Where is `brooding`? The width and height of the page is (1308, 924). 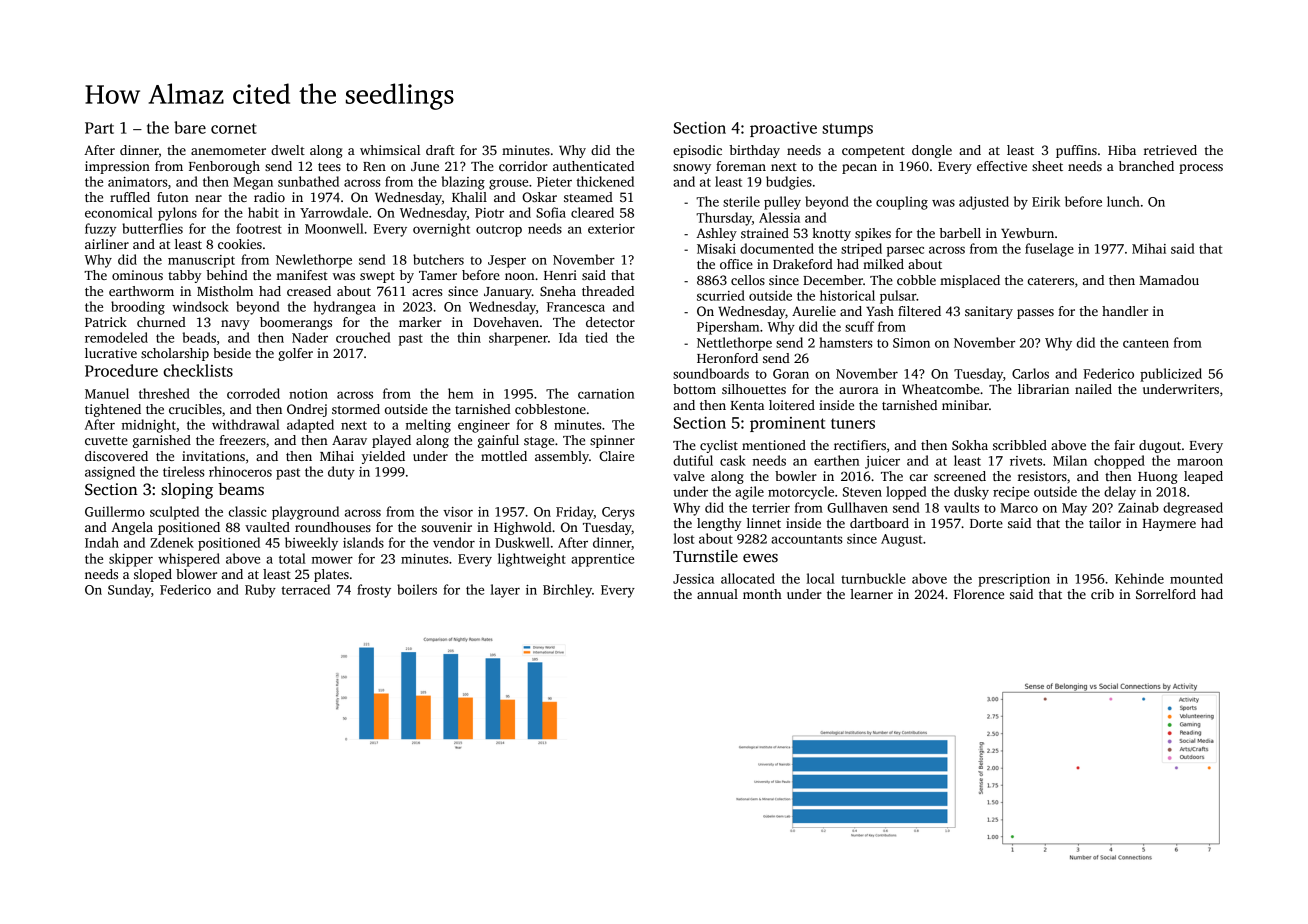
brooding is located at coordinates (138, 308).
